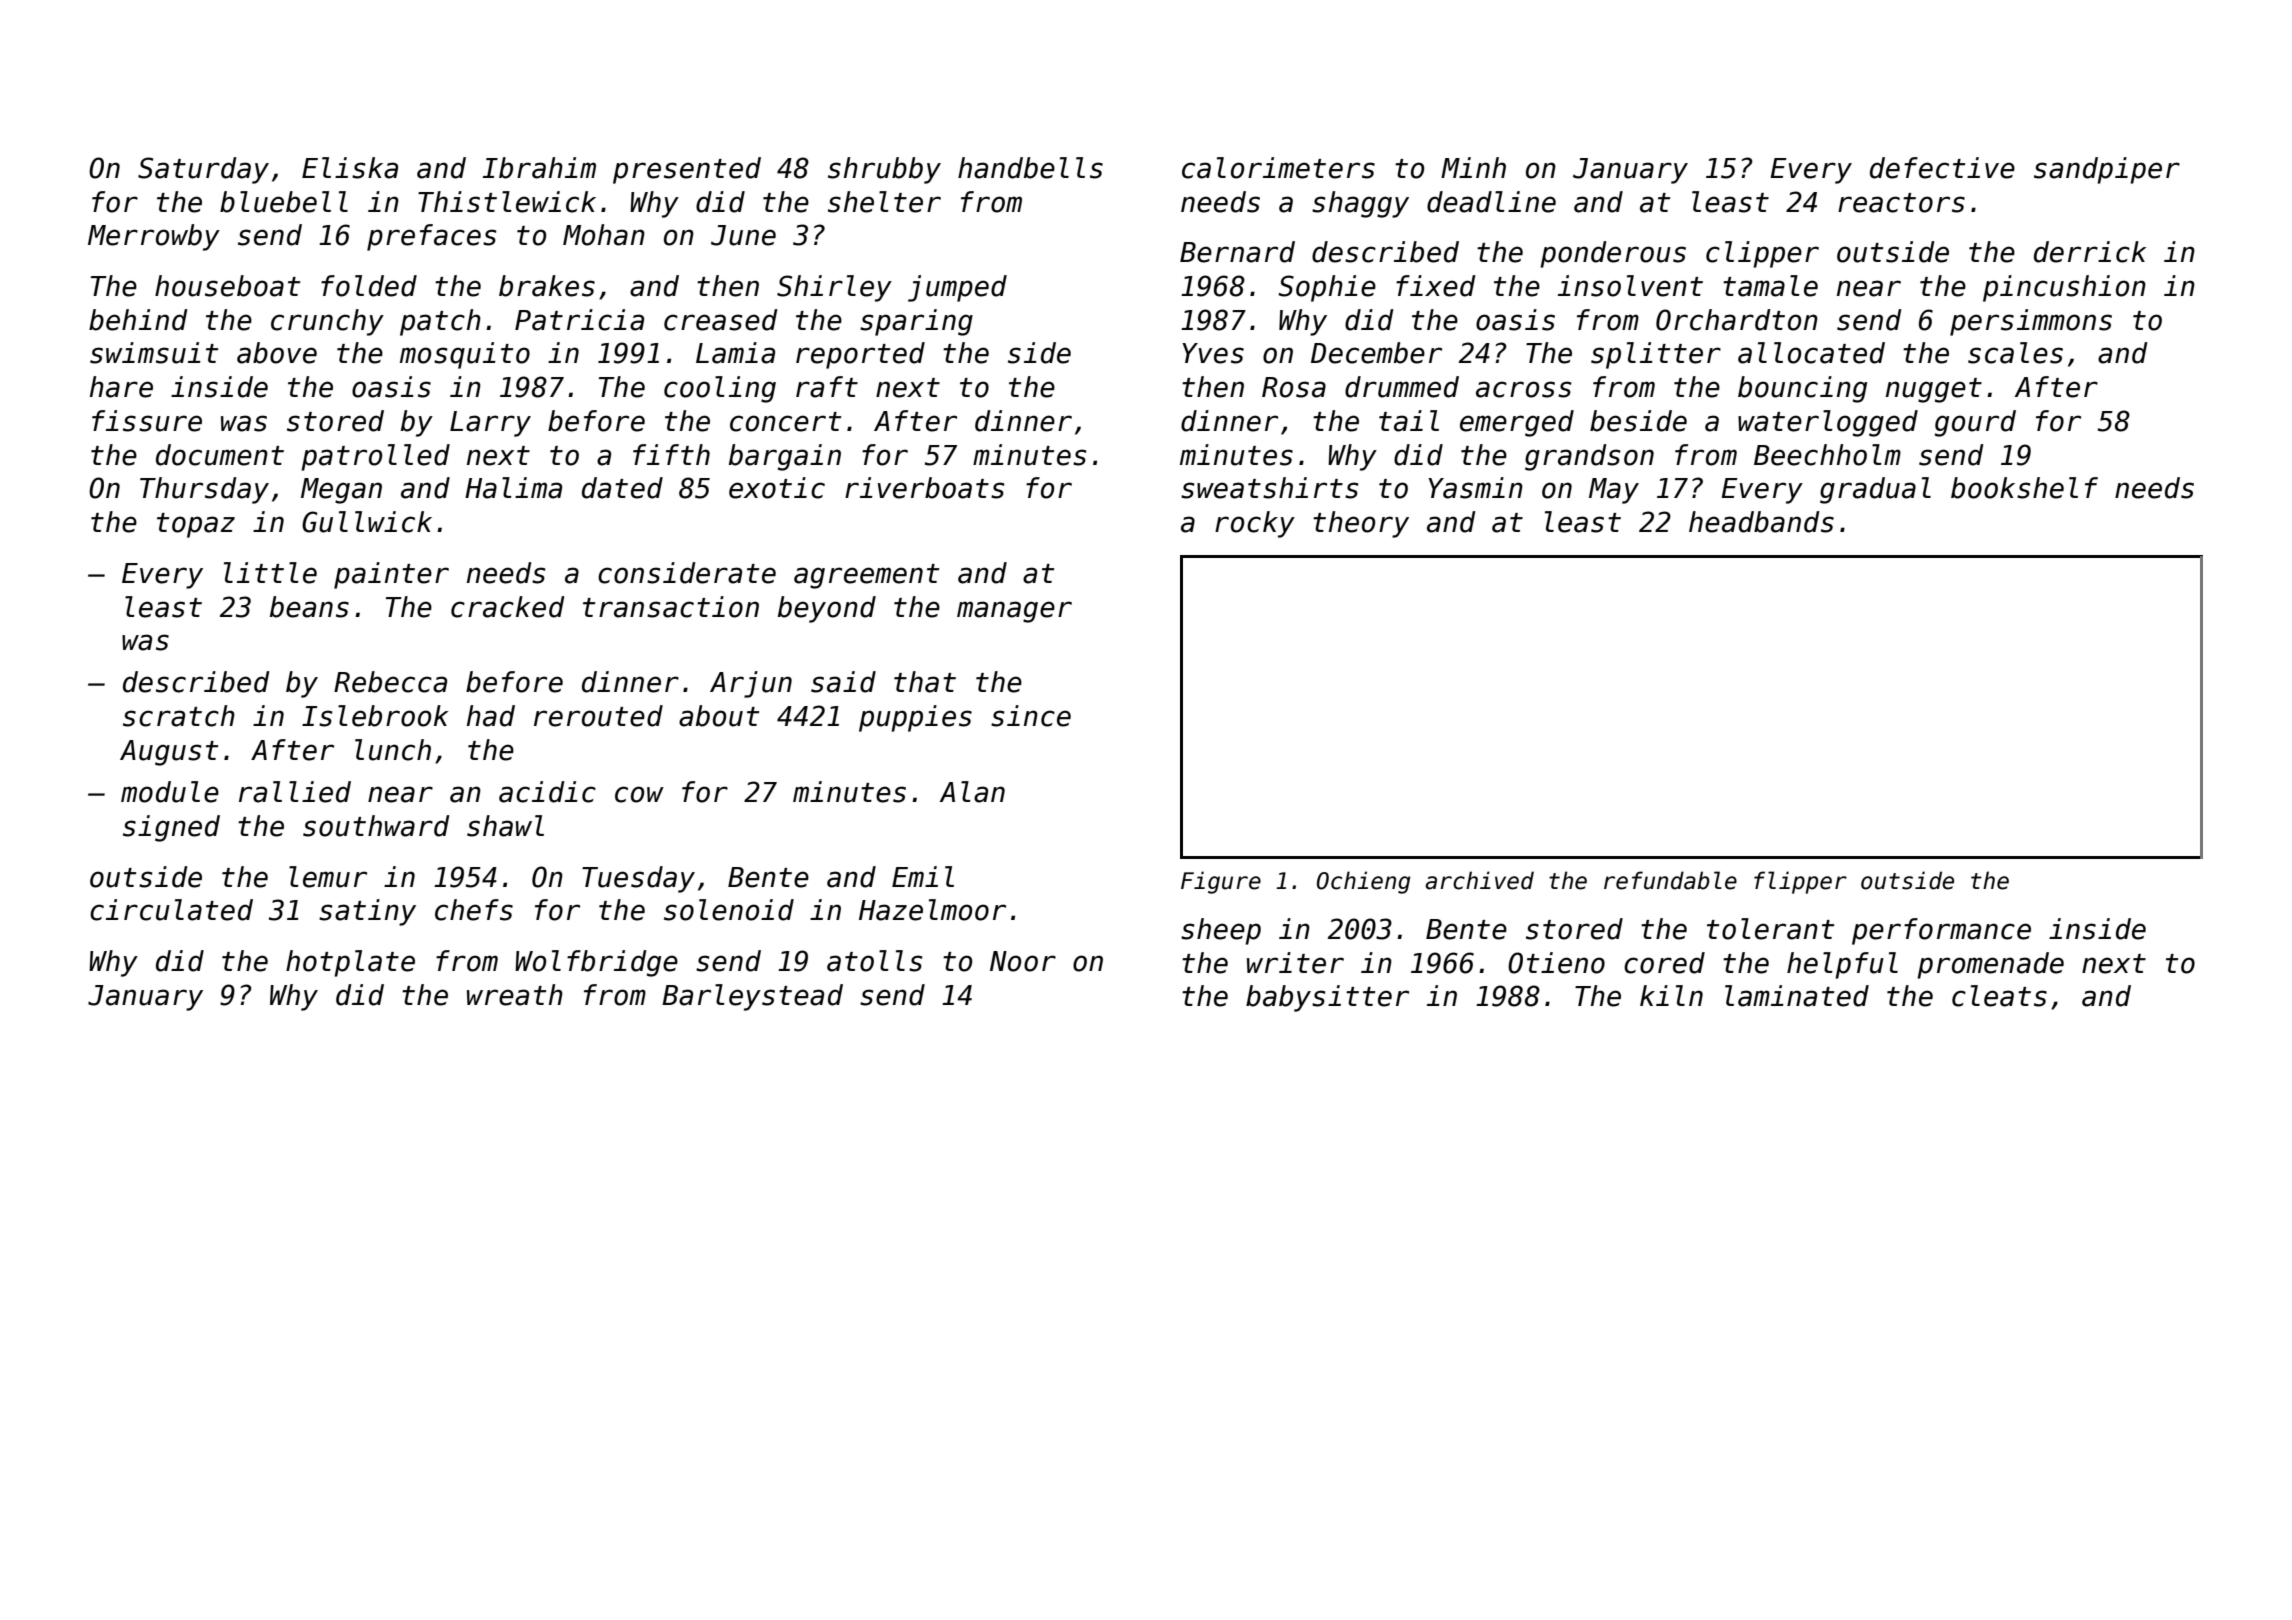  What do you see at coordinates (1800, 882) in the screenshot?
I see `flipper` at bounding box center [1800, 882].
